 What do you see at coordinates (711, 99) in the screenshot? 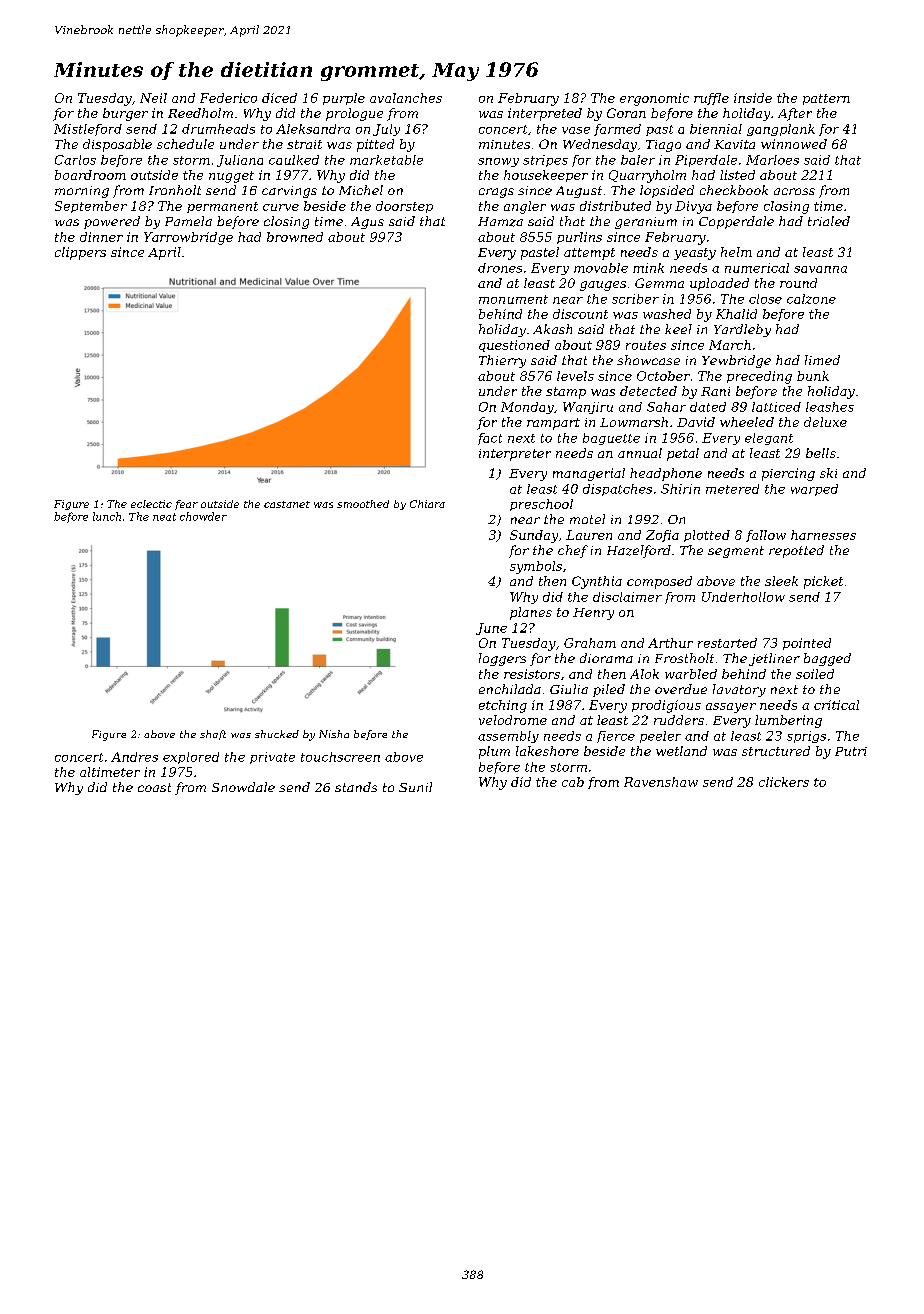
I see `ruffle` at bounding box center [711, 99].
